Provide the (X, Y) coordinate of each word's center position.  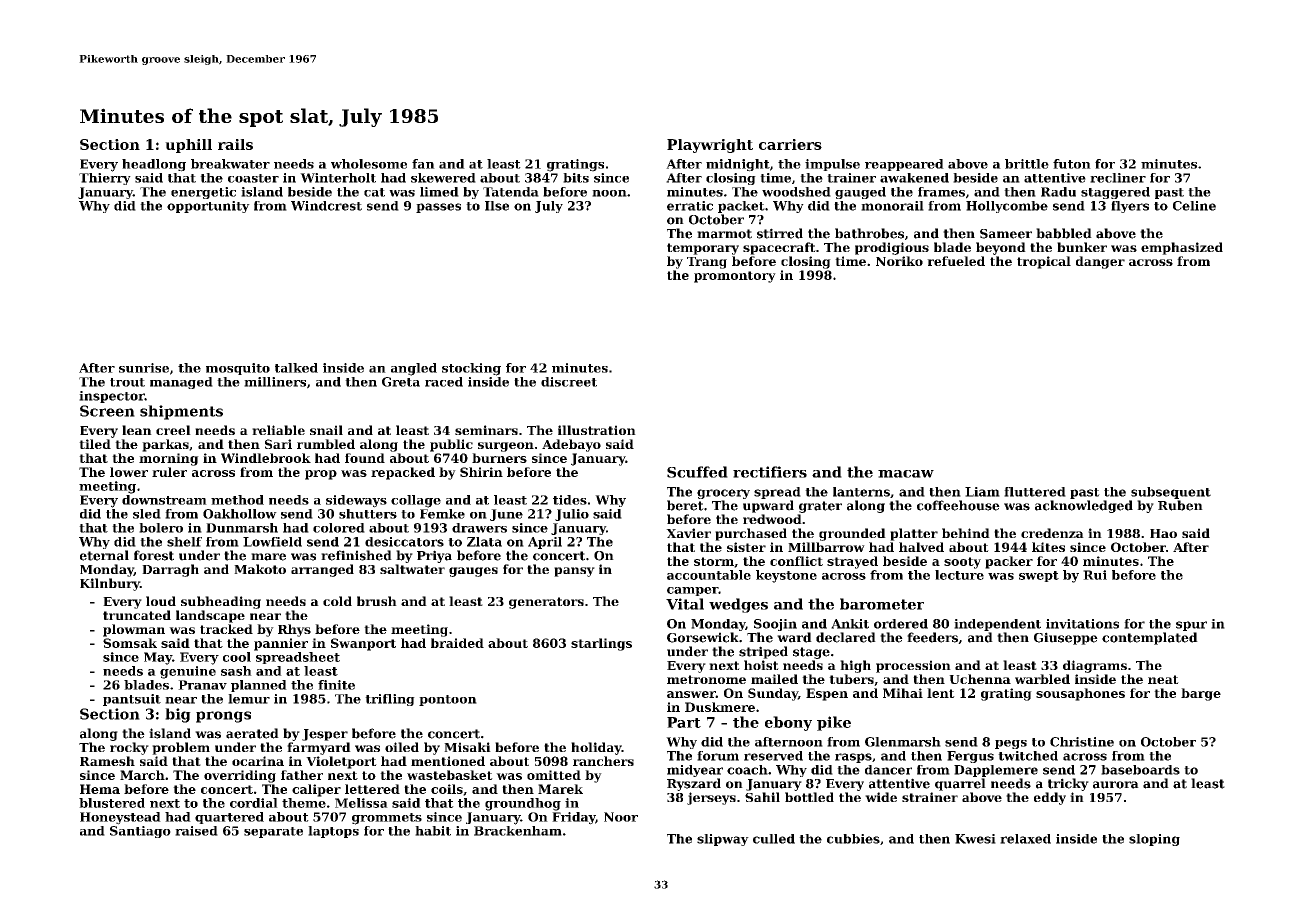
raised (196, 831)
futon (1072, 164)
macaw (906, 474)
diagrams (1095, 666)
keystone (786, 576)
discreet (569, 382)
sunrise (144, 368)
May (158, 658)
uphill (188, 146)
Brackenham (518, 831)
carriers (790, 144)
